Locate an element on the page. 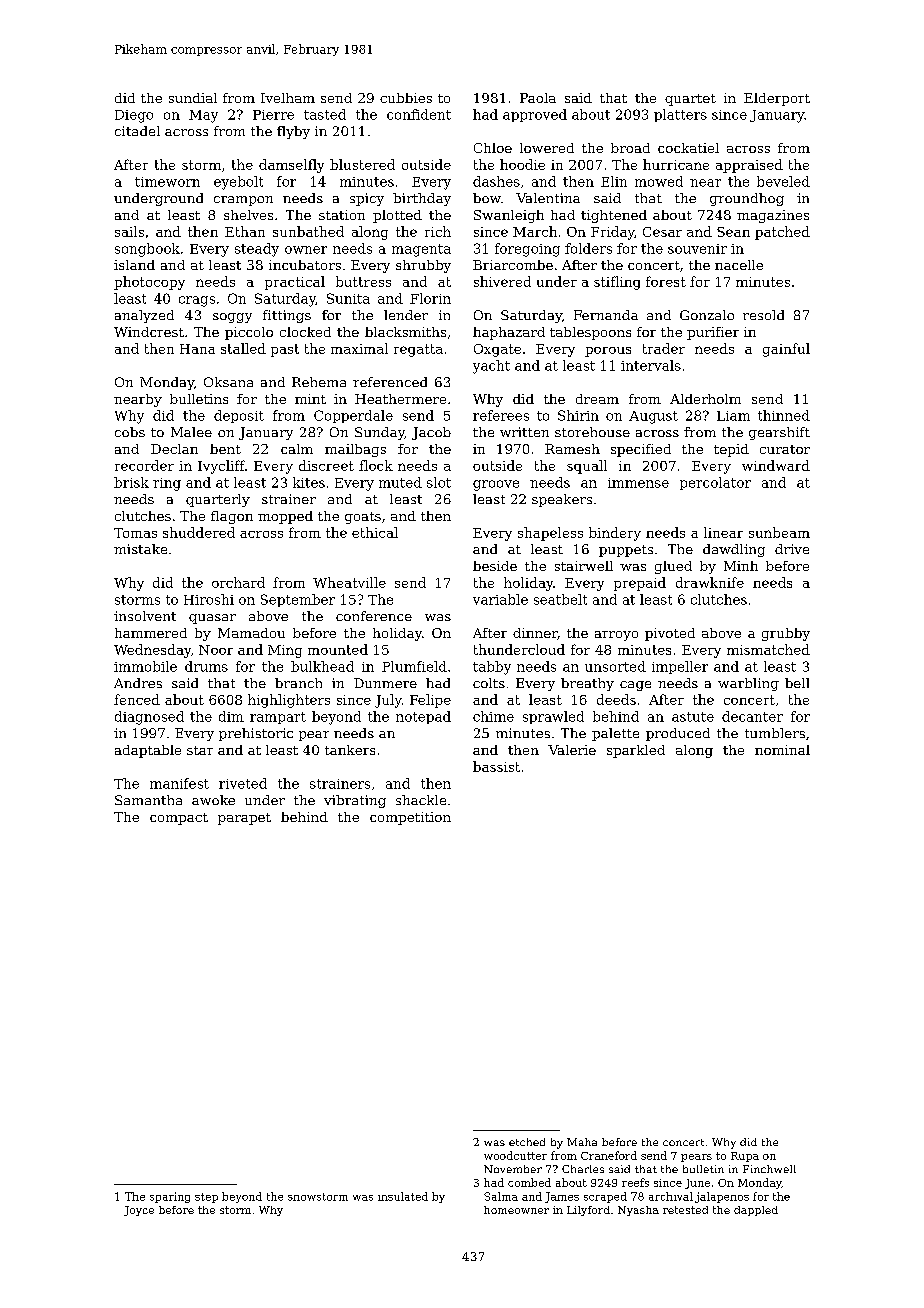  sparkled is located at coordinates (636, 751).
